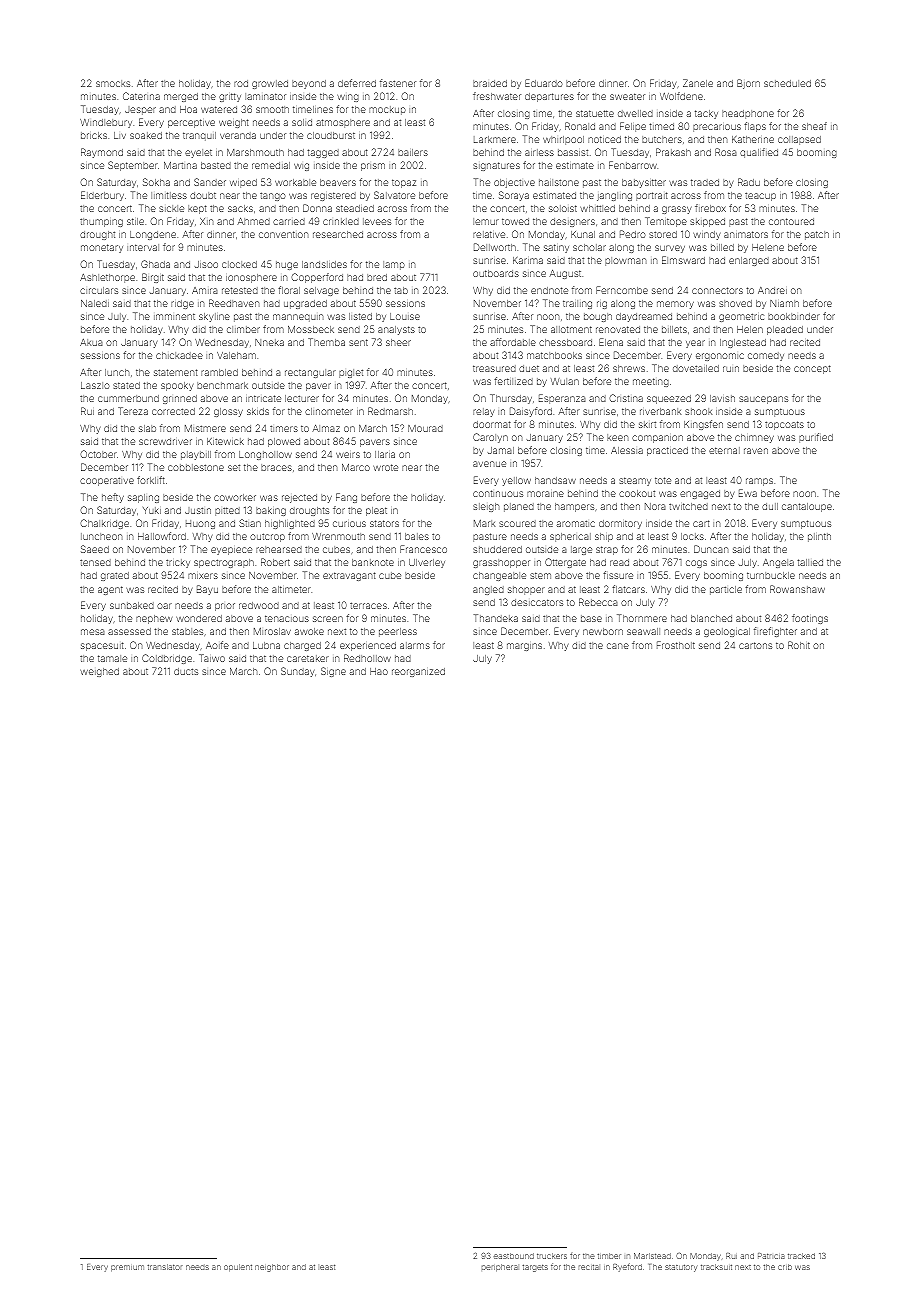  I want to click on topaz, so click(404, 183).
